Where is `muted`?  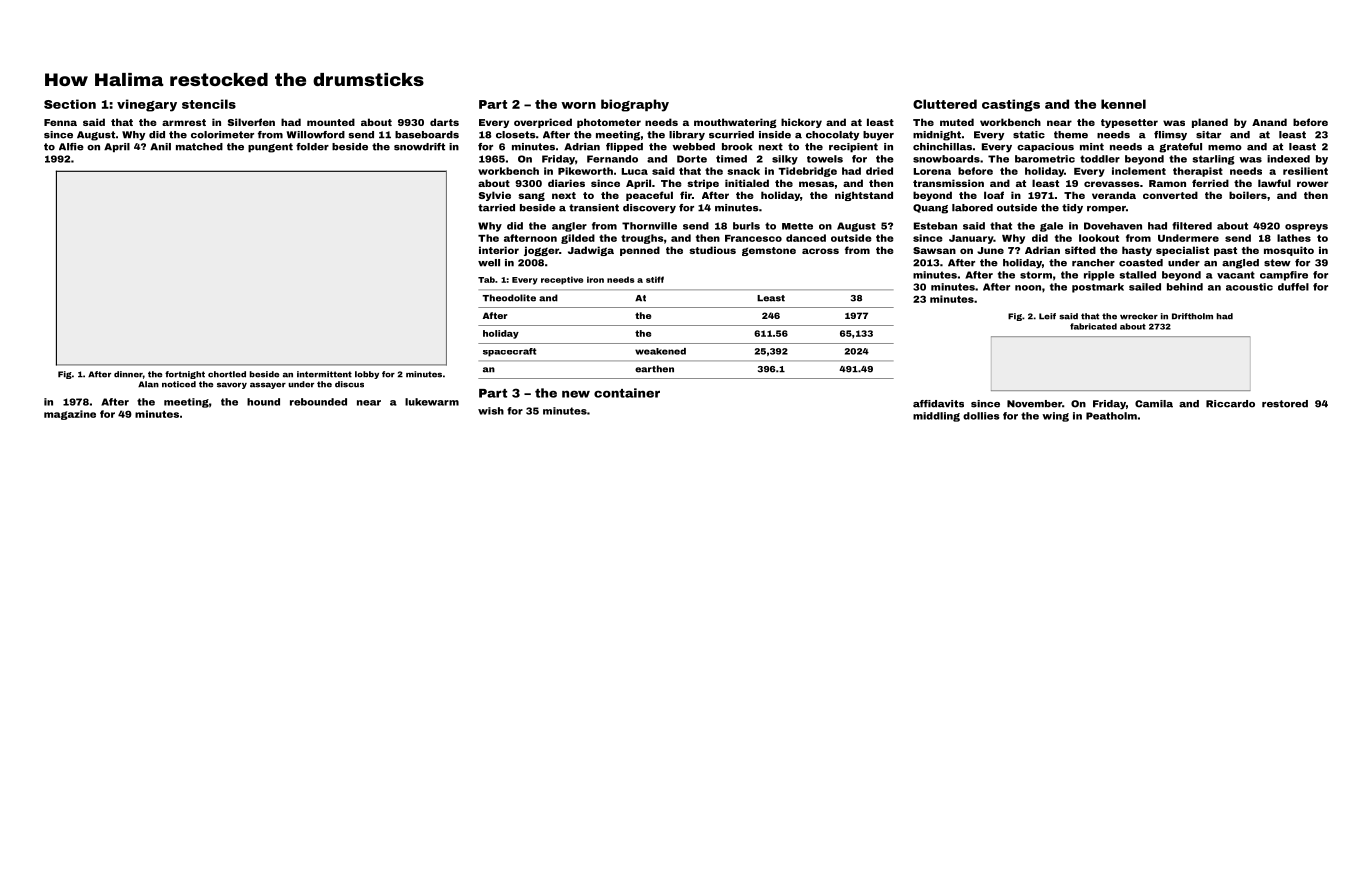
muted is located at coordinates (957, 122).
